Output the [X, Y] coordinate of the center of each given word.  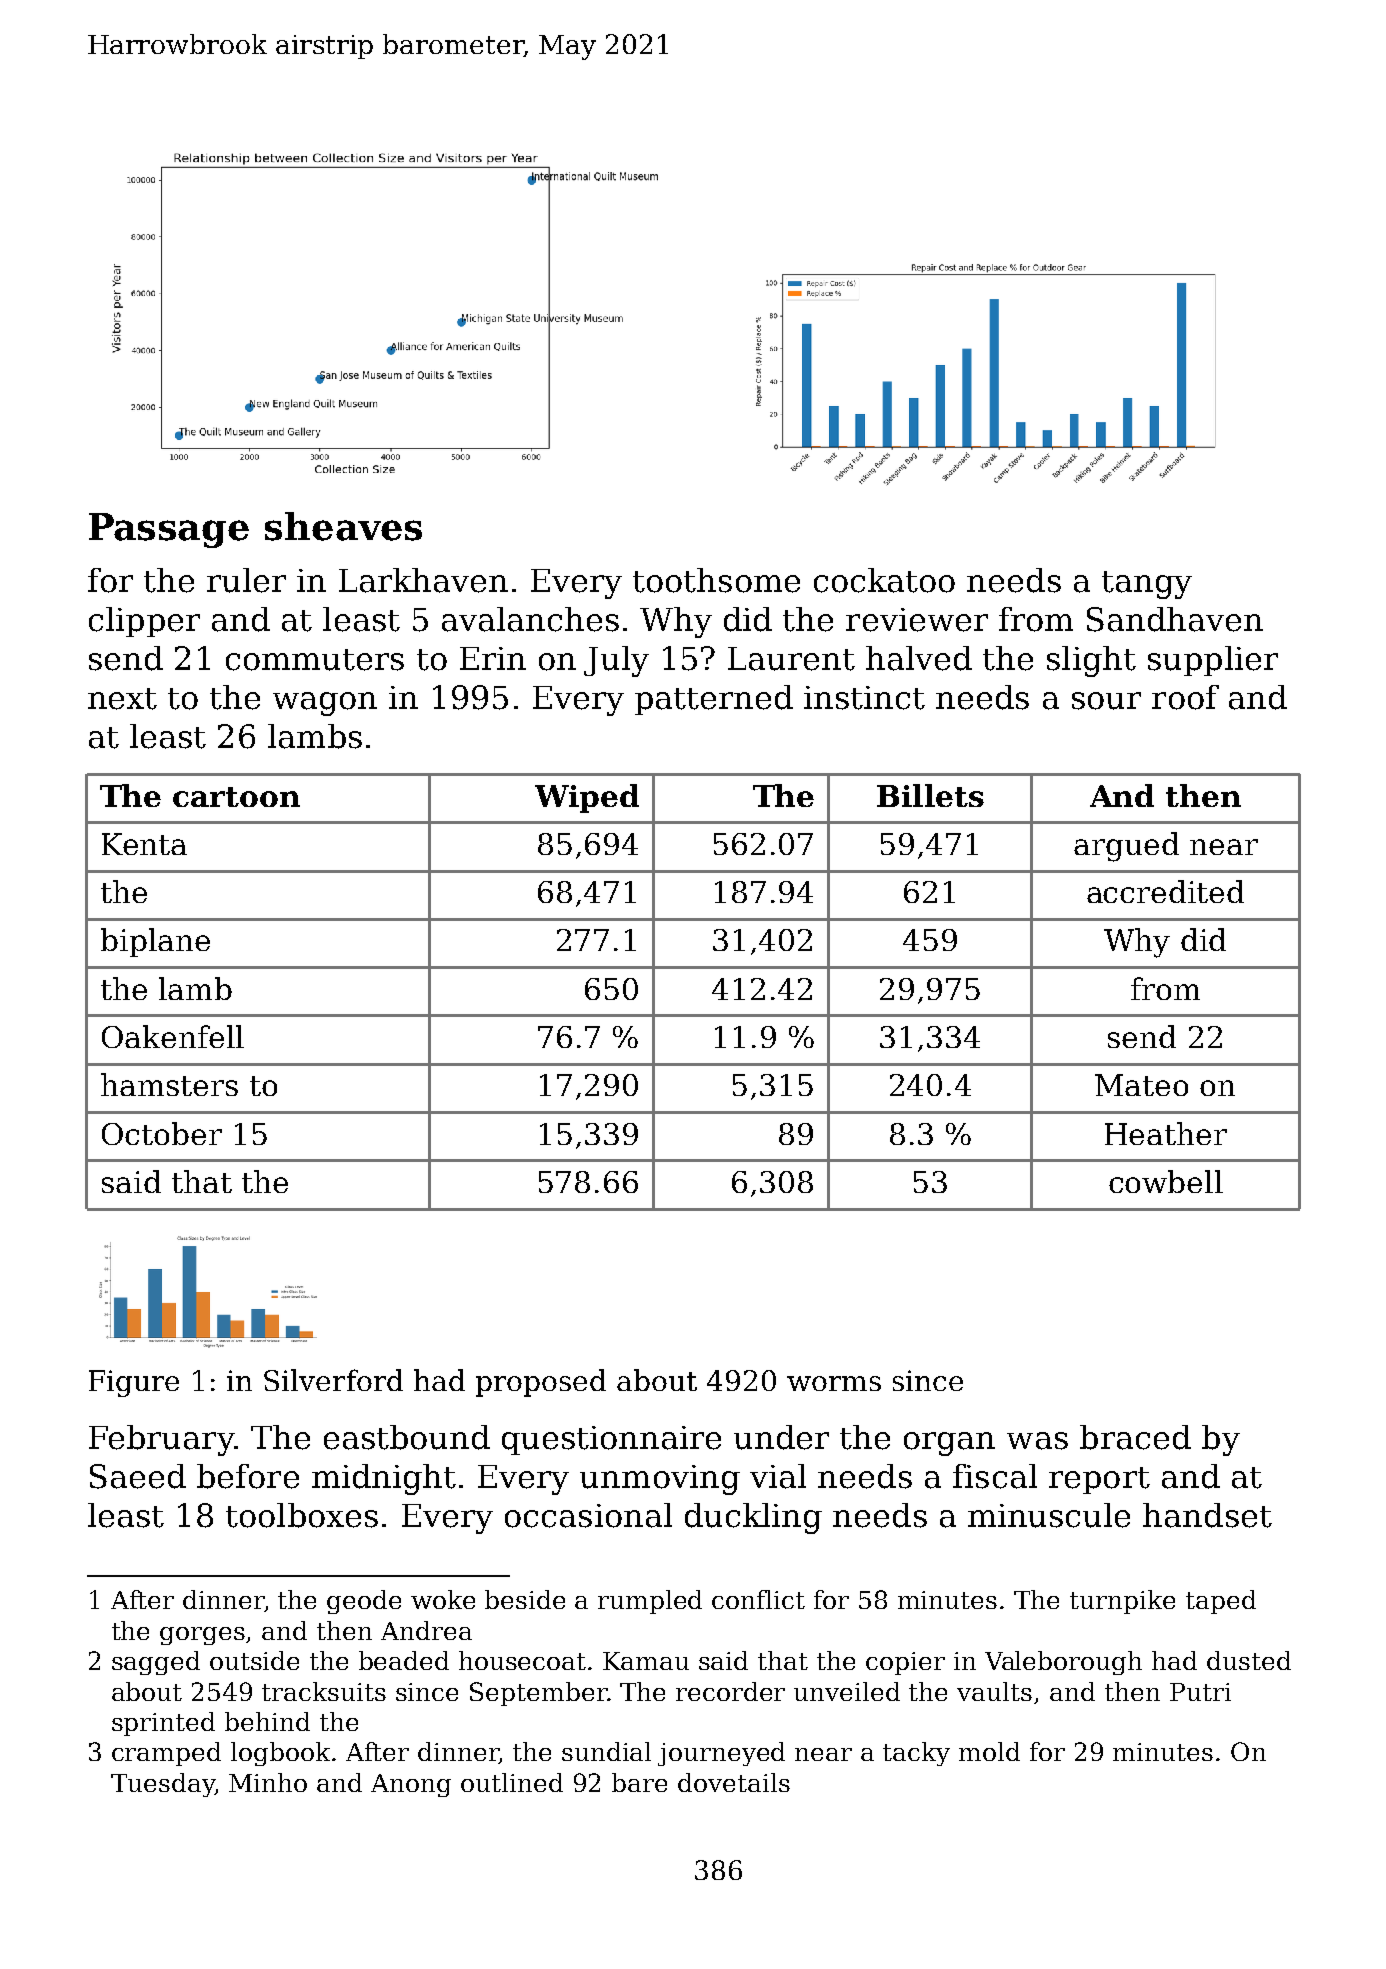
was [1037, 1441]
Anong [411, 1785]
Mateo [1141, 1085]
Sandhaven [1175, 619]
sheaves [343, 526]
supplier [1213, 661]
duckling [753, 1518]
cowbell [1166, 1181]
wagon [325, 704]
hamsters [169, 1084]
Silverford [333, 1380]
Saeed [138, 1476]
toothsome [716, 580]
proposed [541, 1383]
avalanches [530, 619]
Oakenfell [173, 1036]
